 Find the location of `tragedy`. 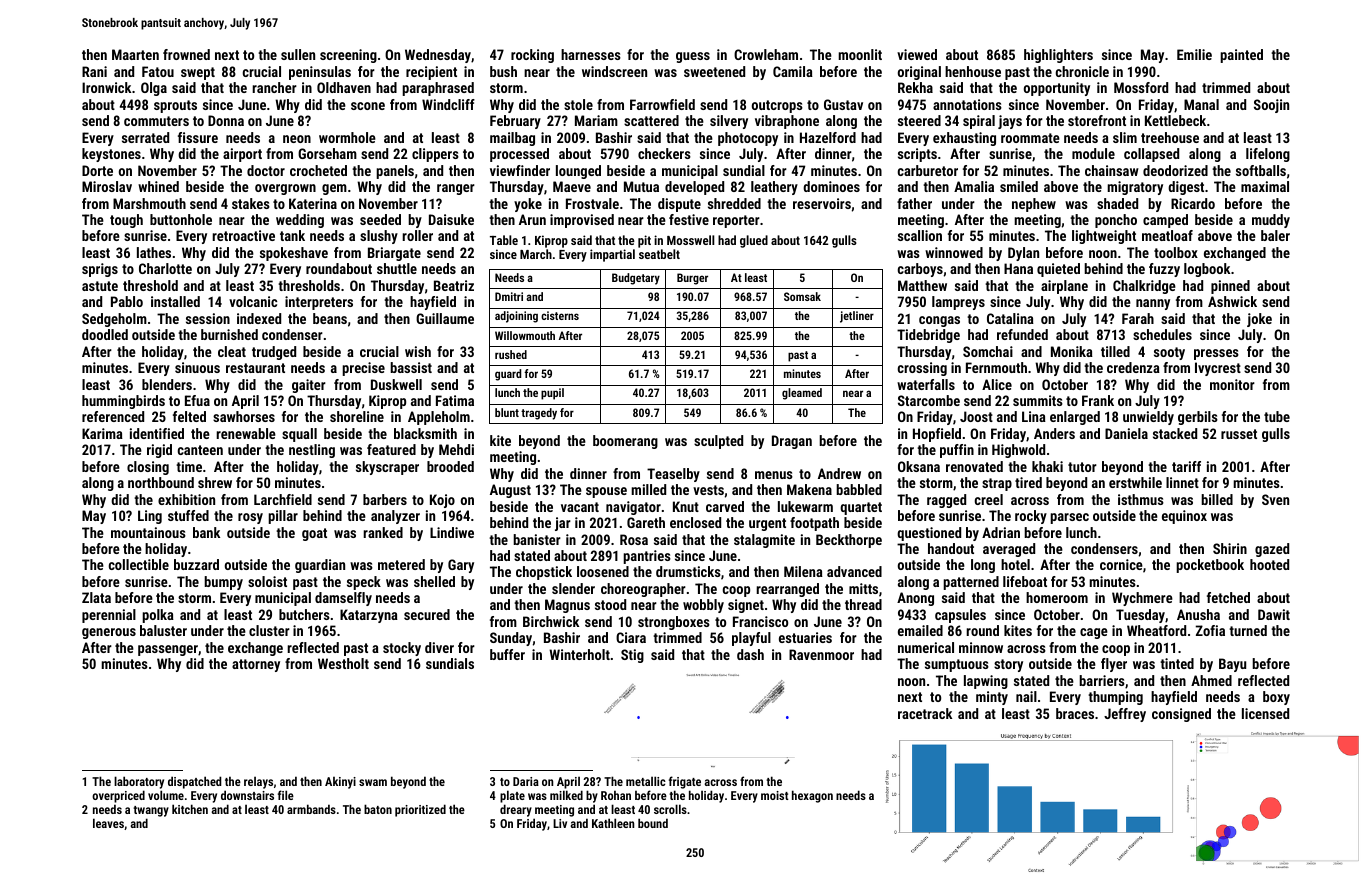

tragedy is located at coordinates (539, 414).
